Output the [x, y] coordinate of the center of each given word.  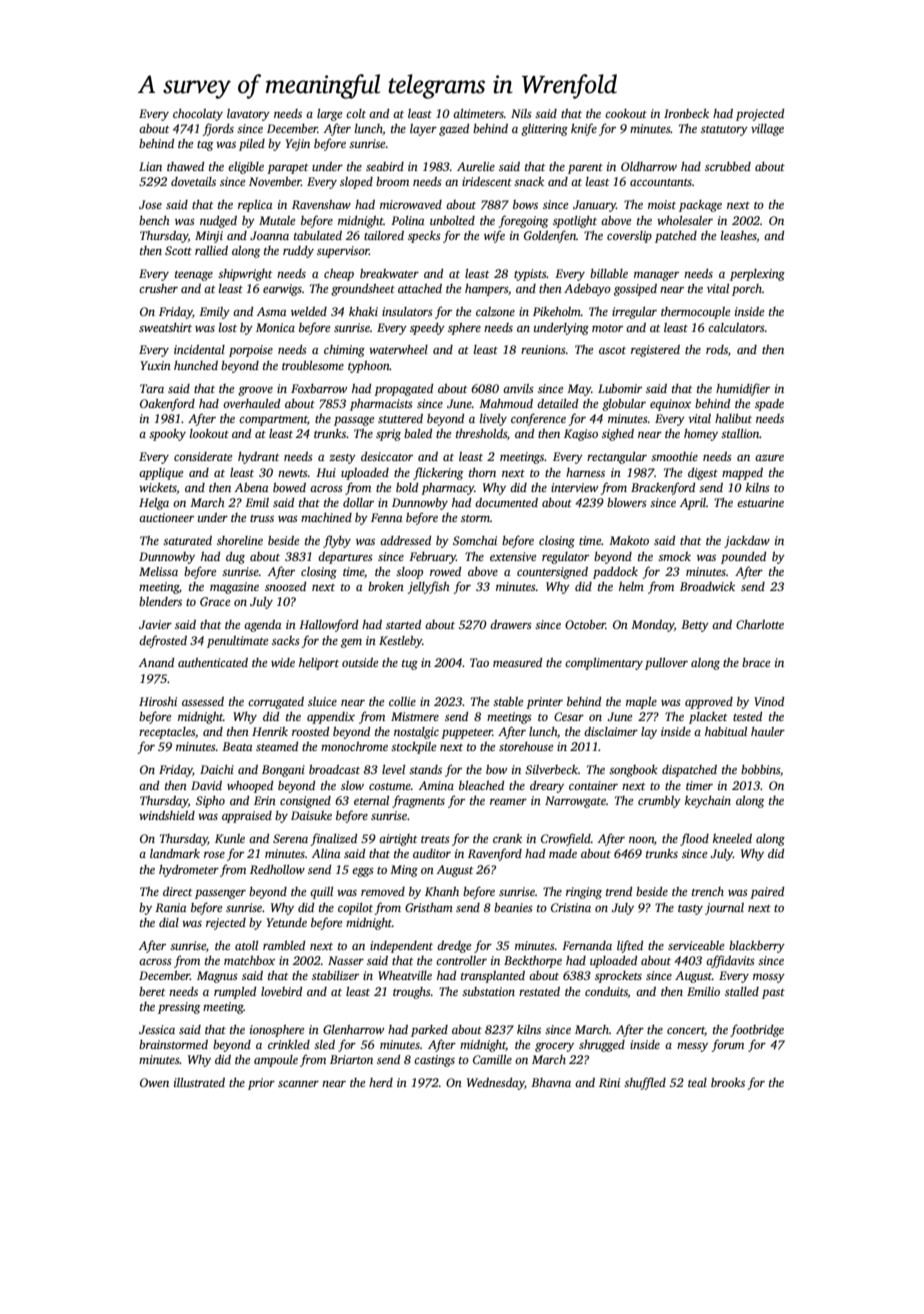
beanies [513, 907]
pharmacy [447, 489]
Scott [178, 250]
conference [538, 419]
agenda [263, 626]
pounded [743, 558]
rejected [226, 924]
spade [769, 405]
